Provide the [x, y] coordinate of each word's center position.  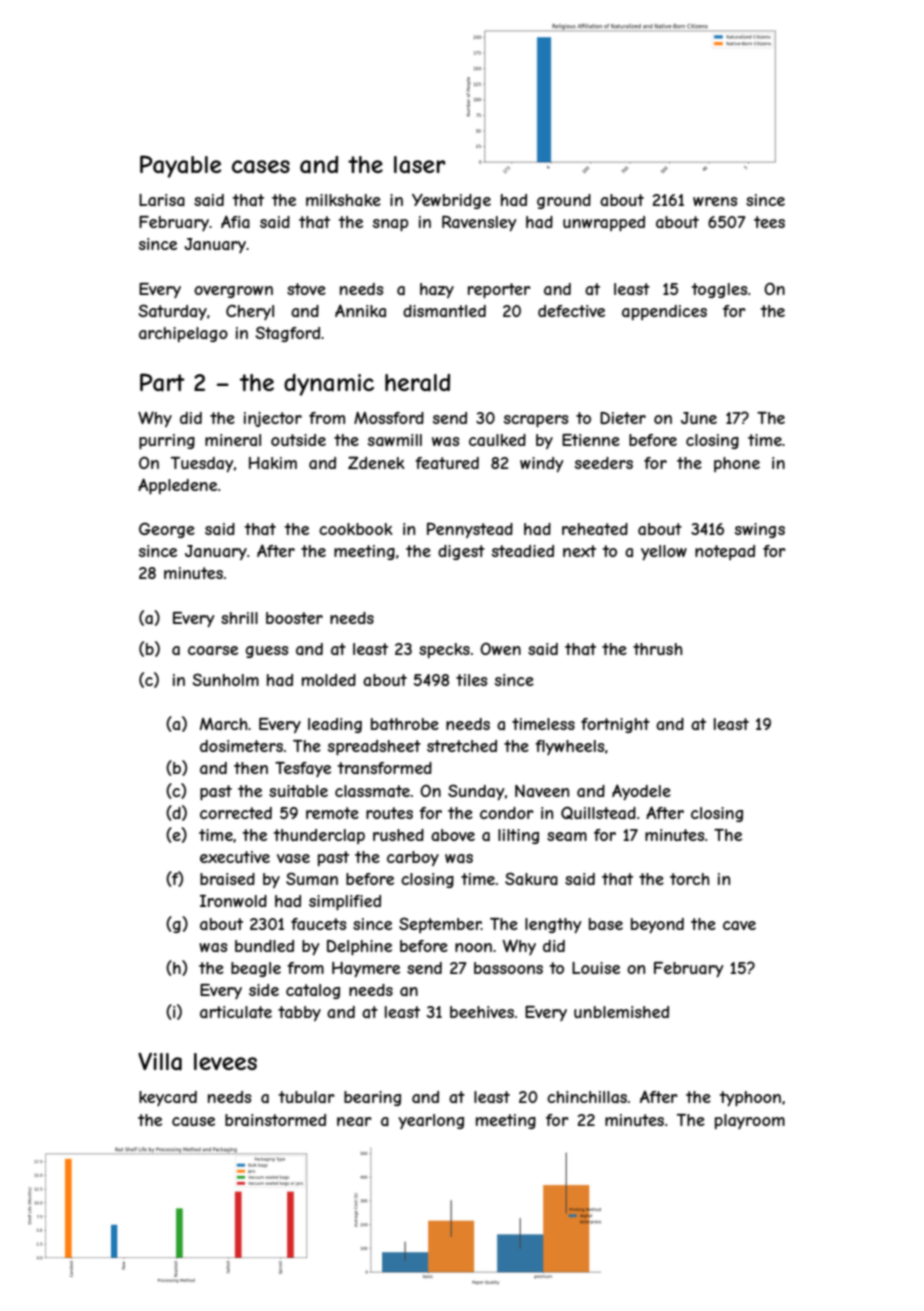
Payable [181, 166]
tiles [471, 680]
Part [162, 382]
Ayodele [641, 792]
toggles [719, 290]
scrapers [536, 421]
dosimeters [241, 746]
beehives [482, 1012]
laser [420, 165]
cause [193, 1121]
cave [739, 925]
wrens [715, 201]
